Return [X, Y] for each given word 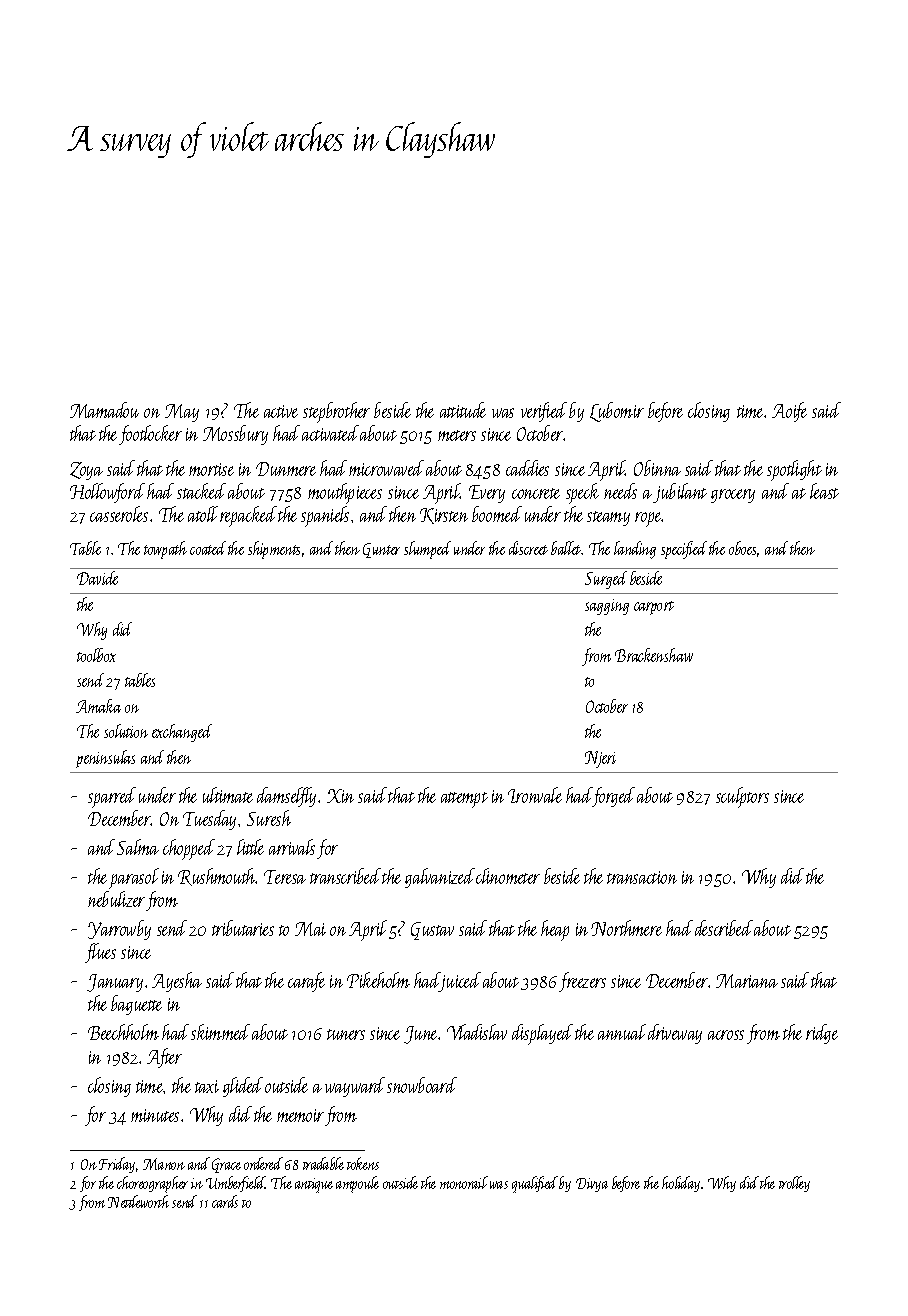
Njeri [600, 759]
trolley [794, 1184]
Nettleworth [138, 1201]
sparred [112, 797]
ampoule [357, 1184]
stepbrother [336, 412]
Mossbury [235, 435]
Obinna [657, 468]
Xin [340, 796]
